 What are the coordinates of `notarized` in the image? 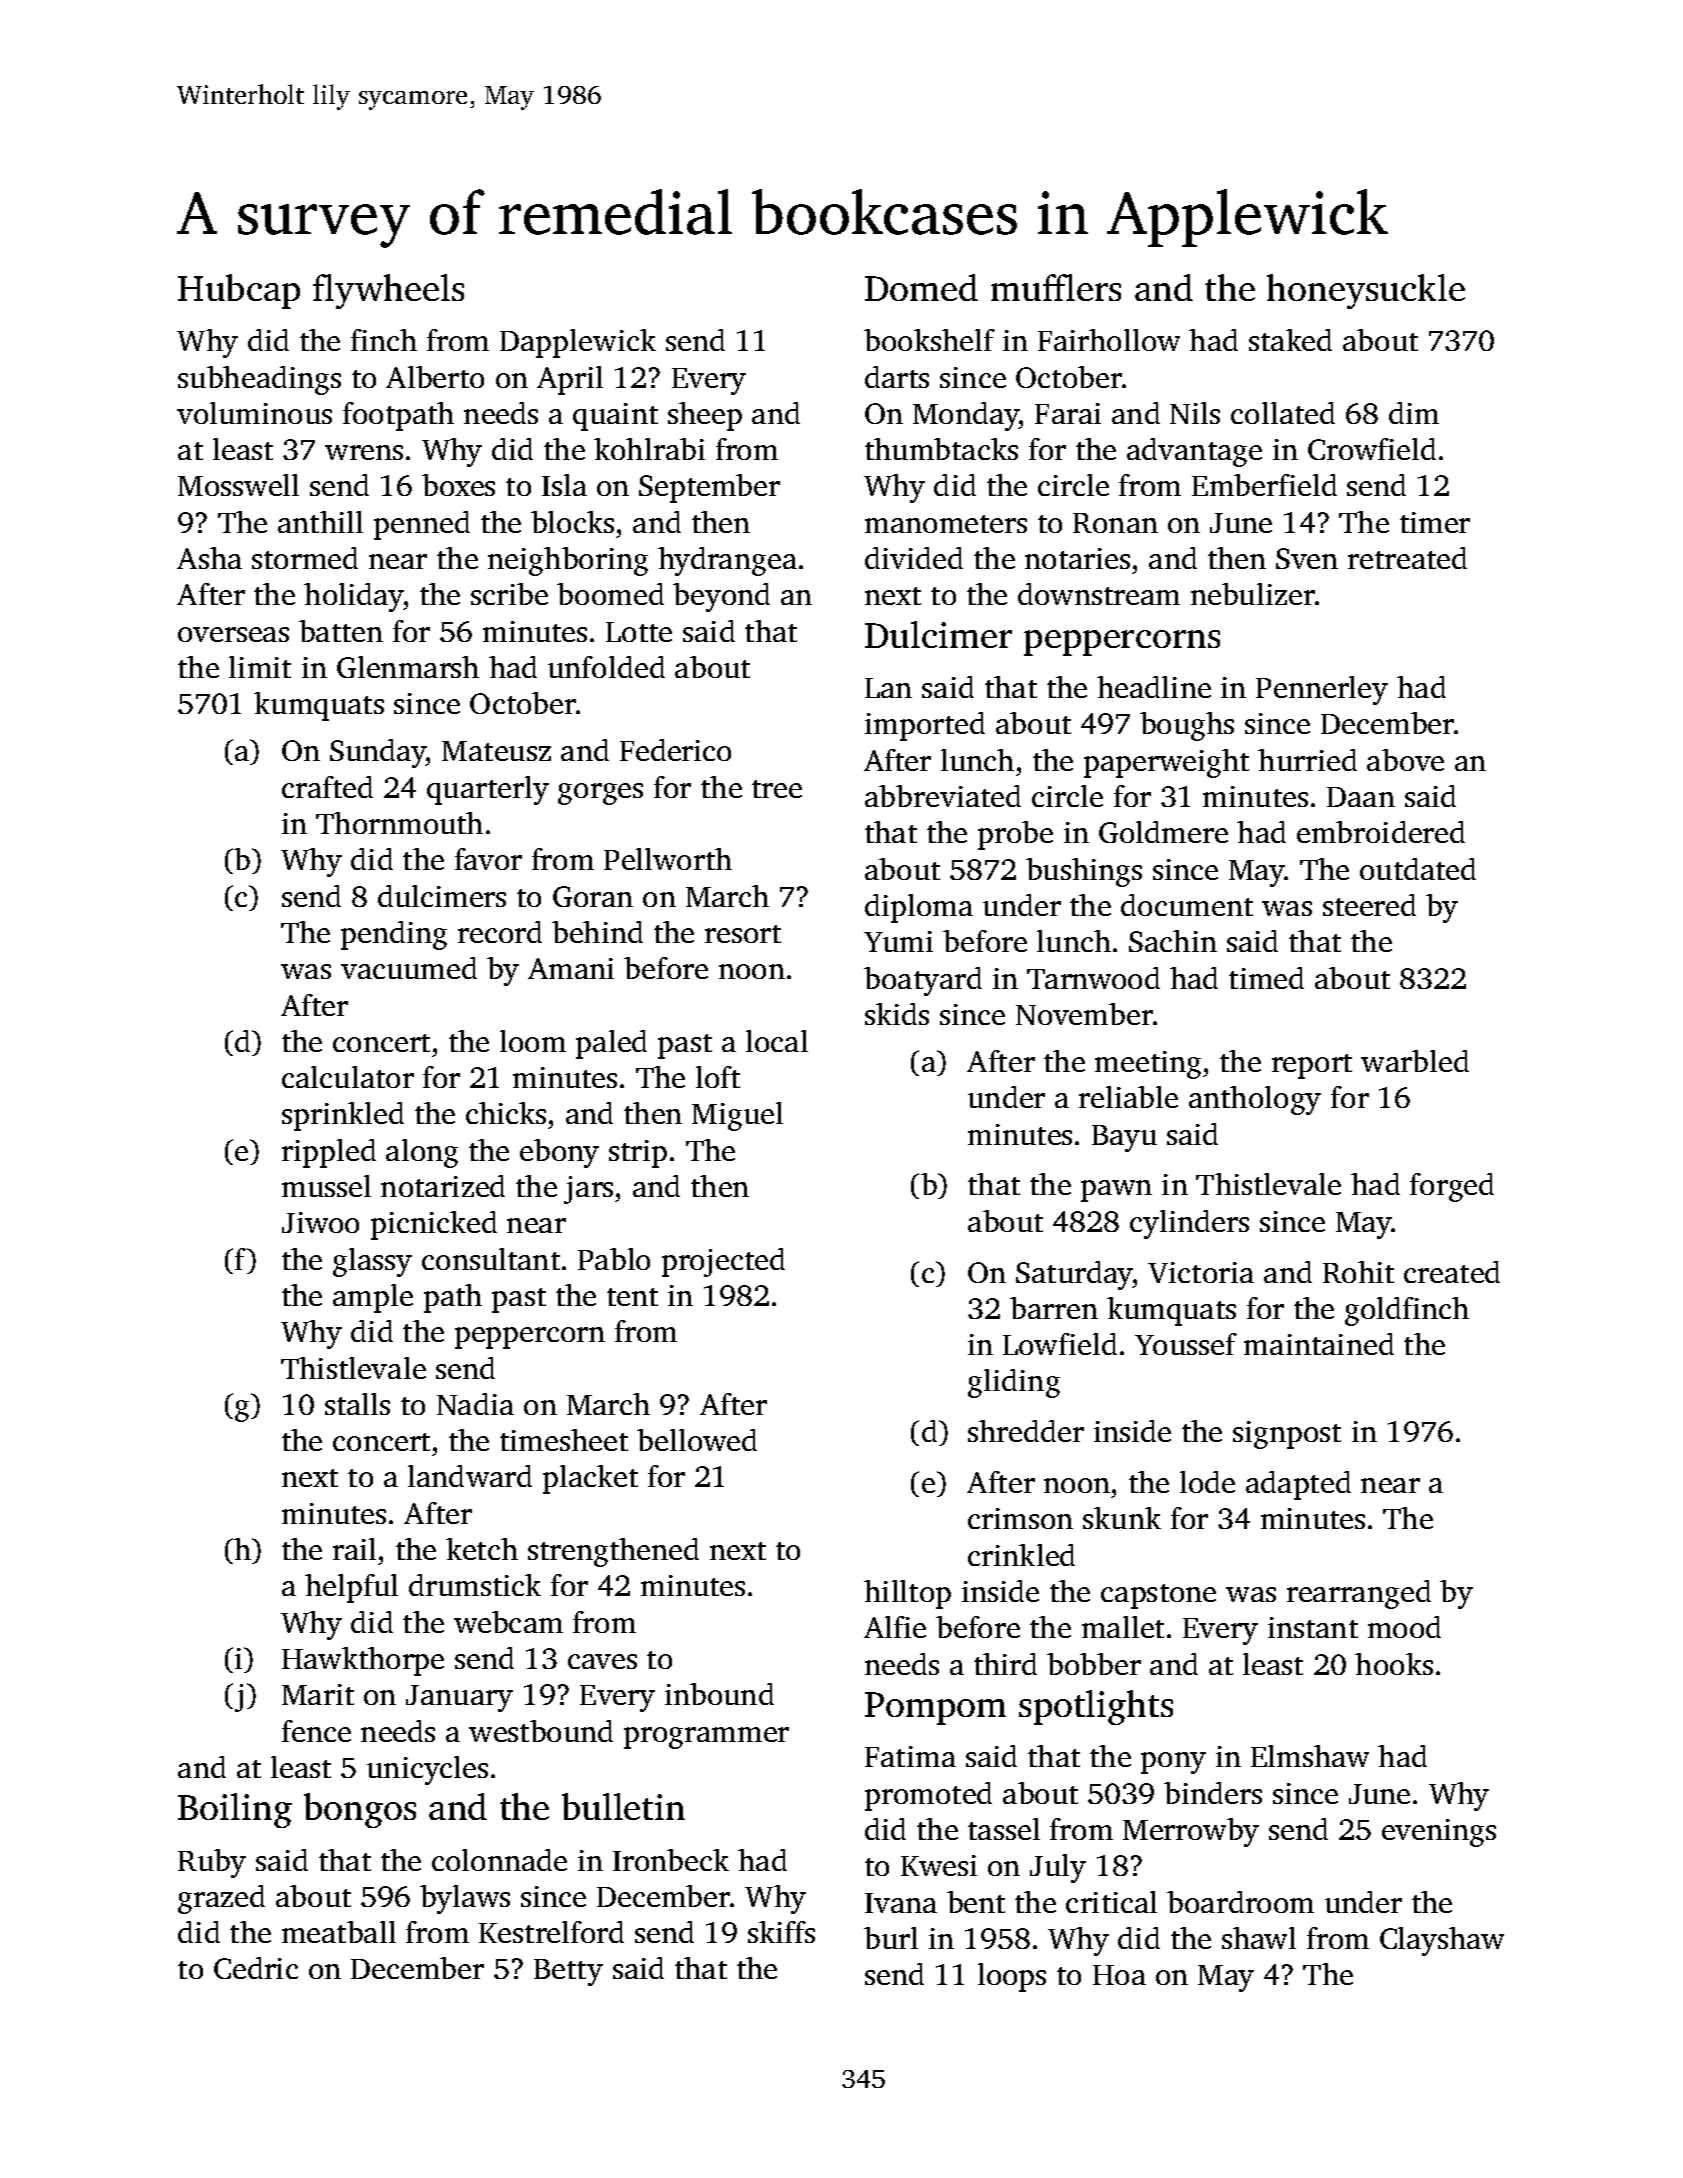 It's located at (443, 1186).
